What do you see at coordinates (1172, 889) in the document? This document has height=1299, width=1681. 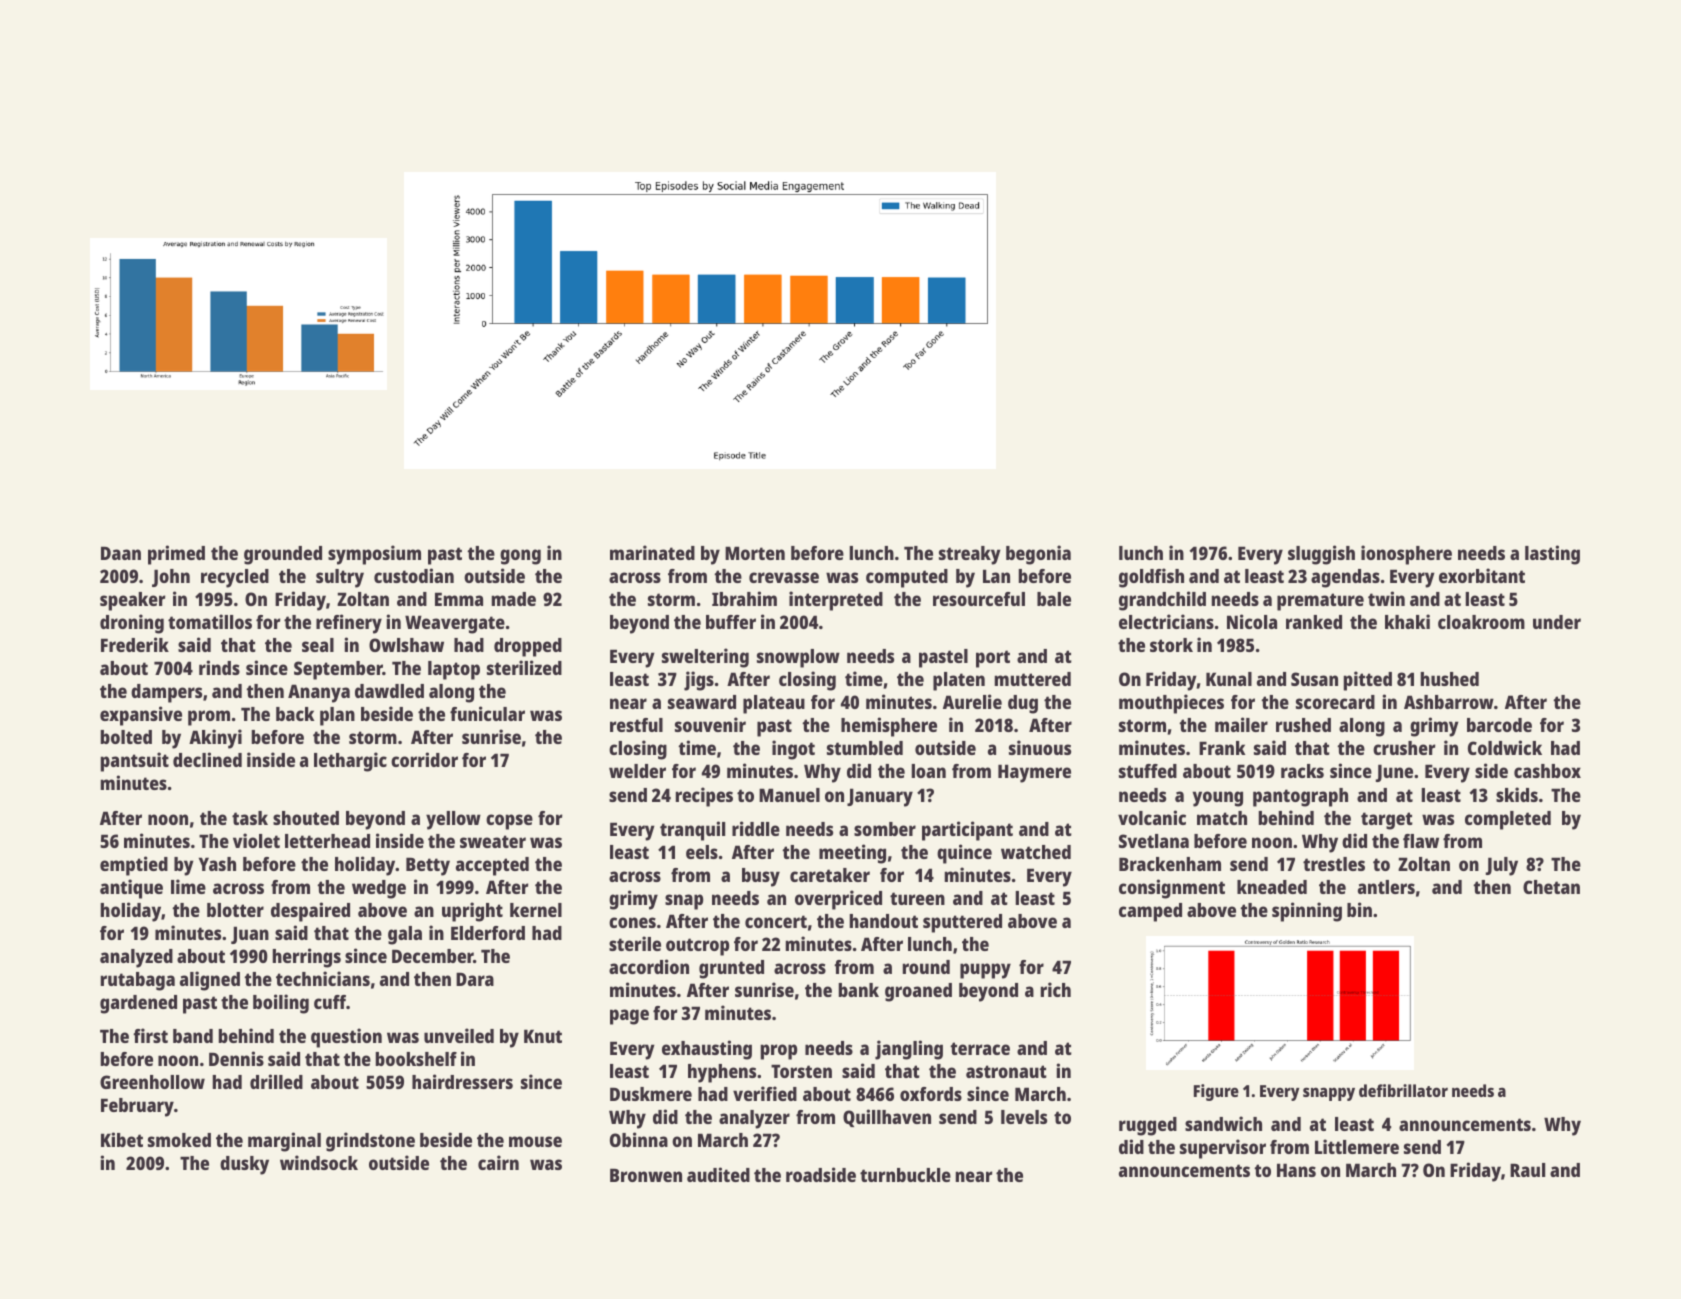 I see `consignment` at bounding box center [1172, 889].
